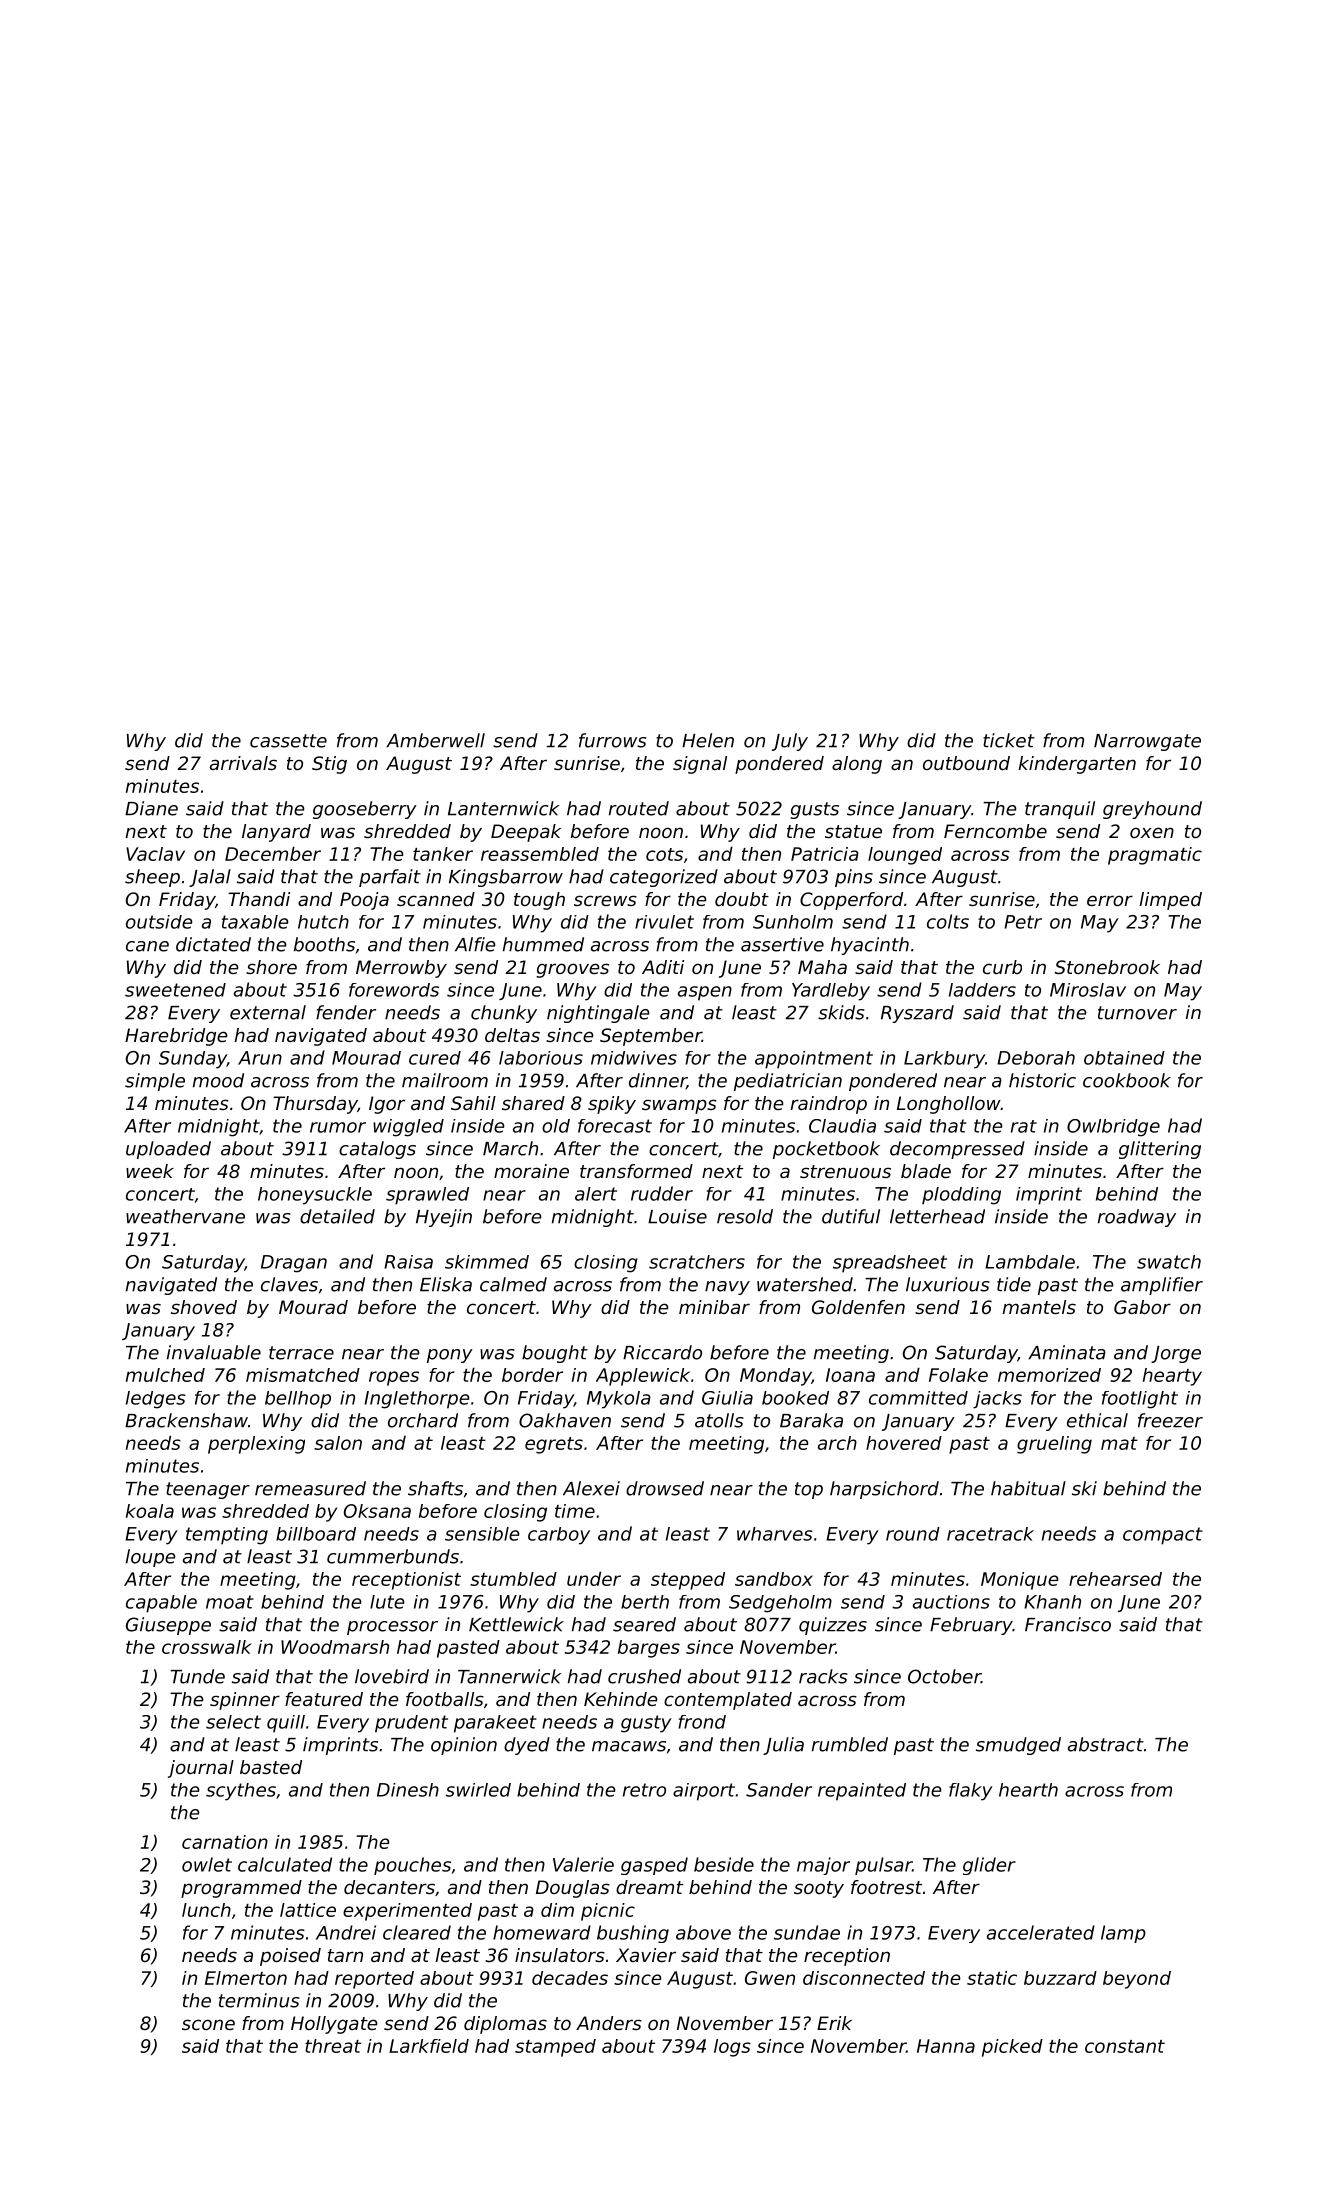  What do you see at coordinates (995, 831) in the document?
I see `Ferncombe` at bounding box center [995, 831].
